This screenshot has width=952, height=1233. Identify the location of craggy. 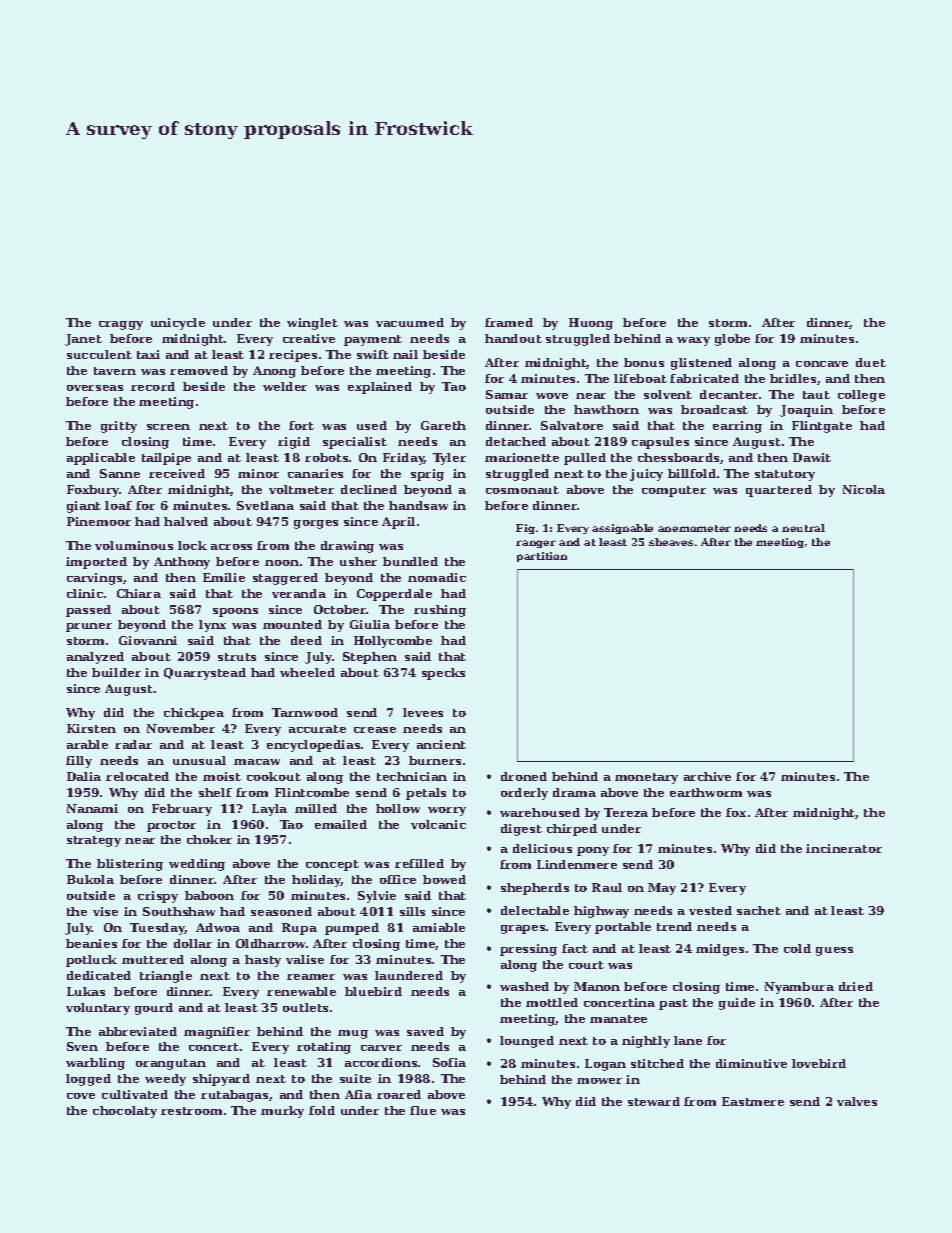
(121, 325).
